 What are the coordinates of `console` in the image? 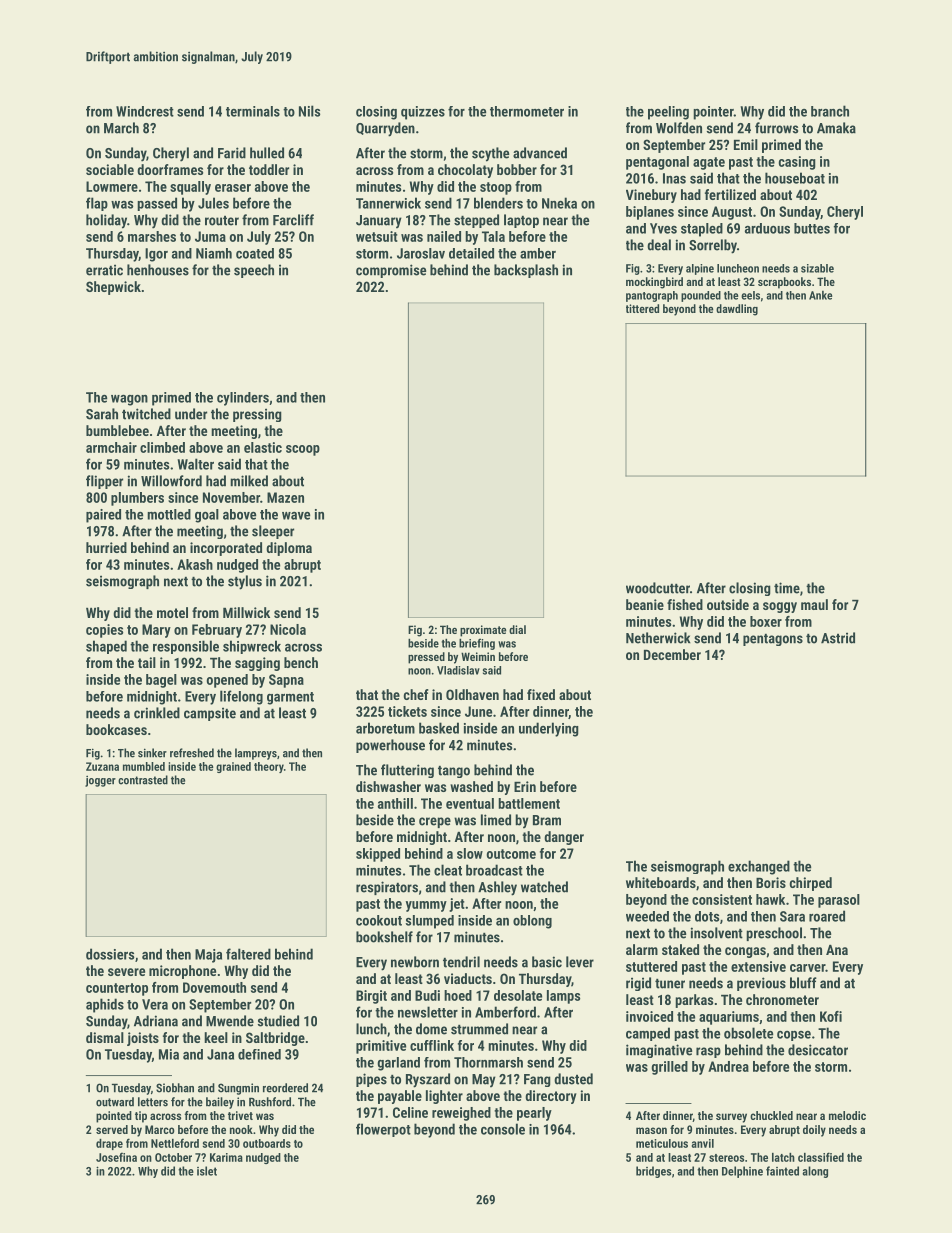 It's located at (503, 1129).
